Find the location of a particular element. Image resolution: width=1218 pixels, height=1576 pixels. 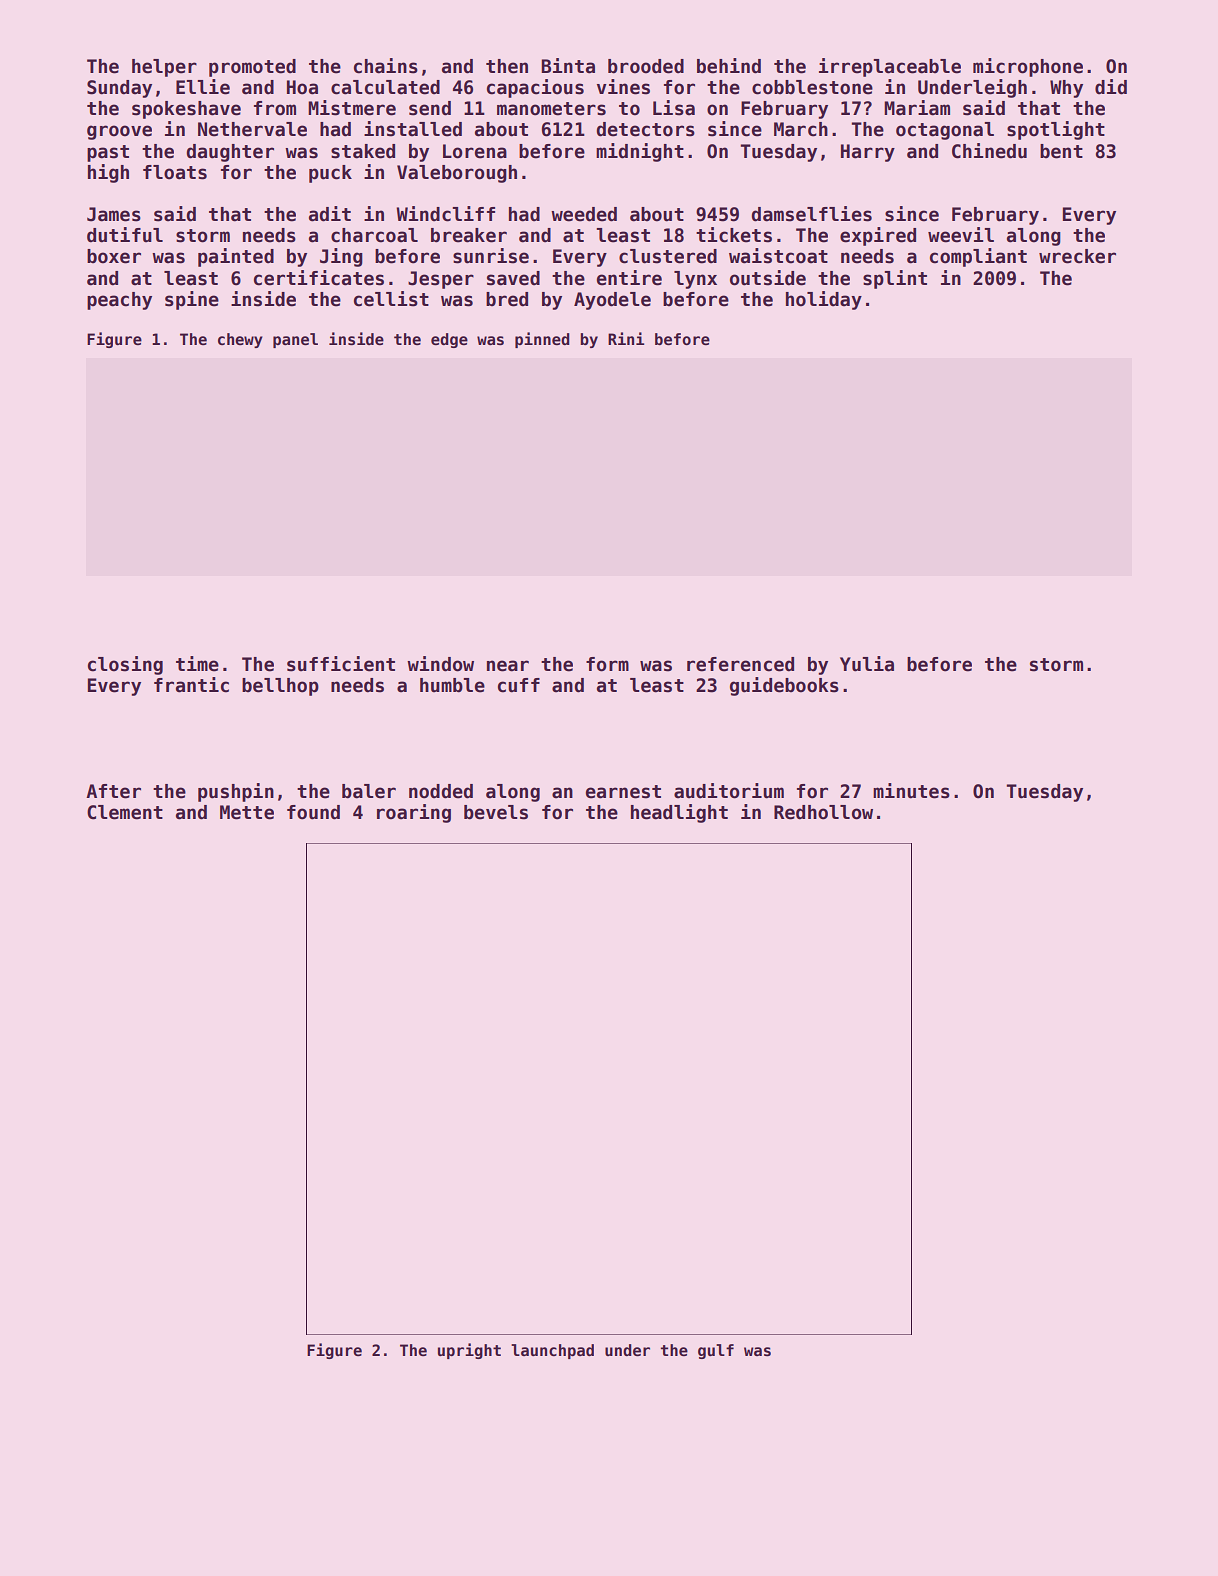

gulf is located at coordinates (716, 1351).
